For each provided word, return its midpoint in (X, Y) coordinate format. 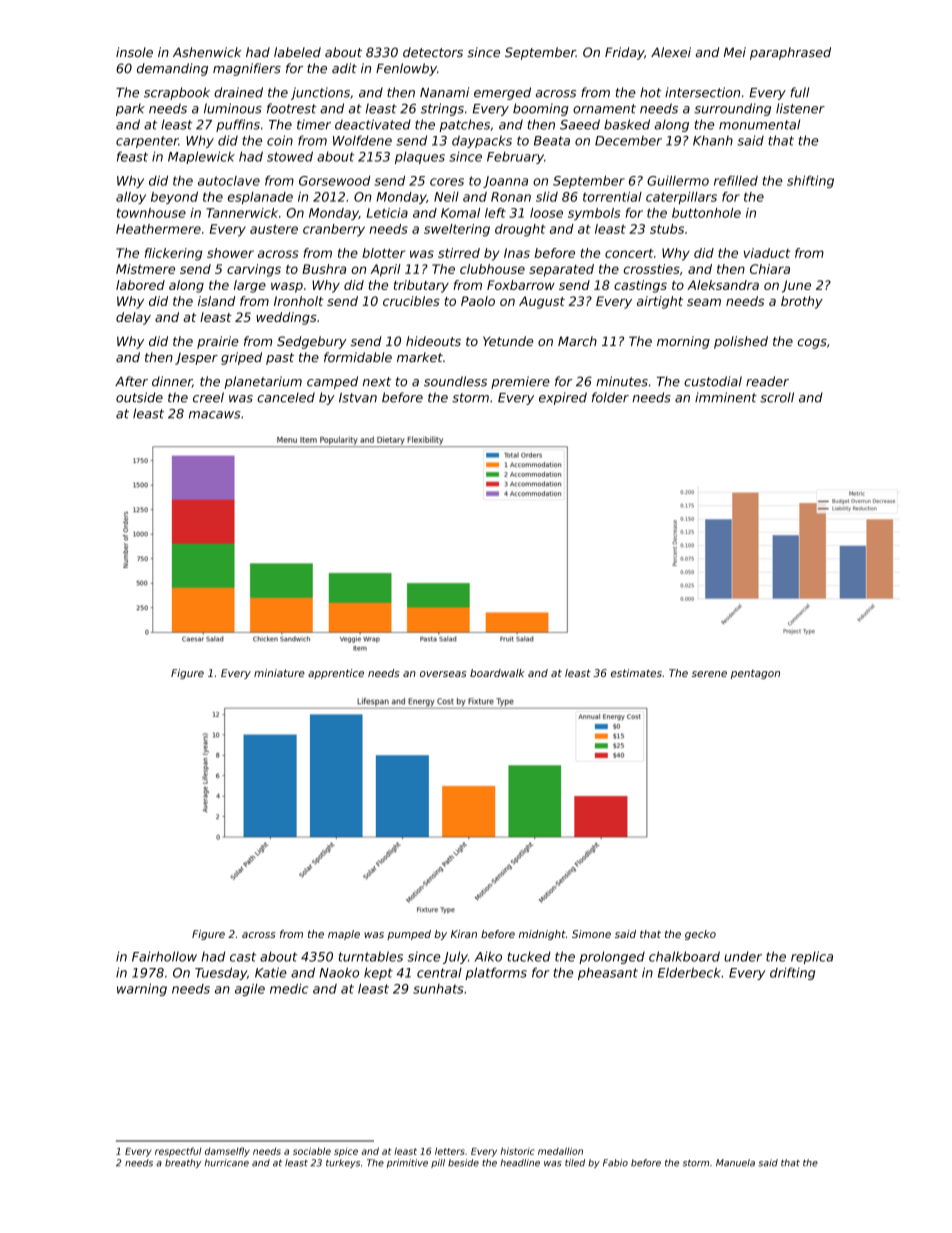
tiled (575, 1163)
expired (563, 398)
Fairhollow (164, 956)
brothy (802, 302)
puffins (238, 125)
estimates (636, 673)
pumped (409, 935)
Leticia (387, 213)
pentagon (755, 674)
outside (139, 397)
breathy (183, 1163)
